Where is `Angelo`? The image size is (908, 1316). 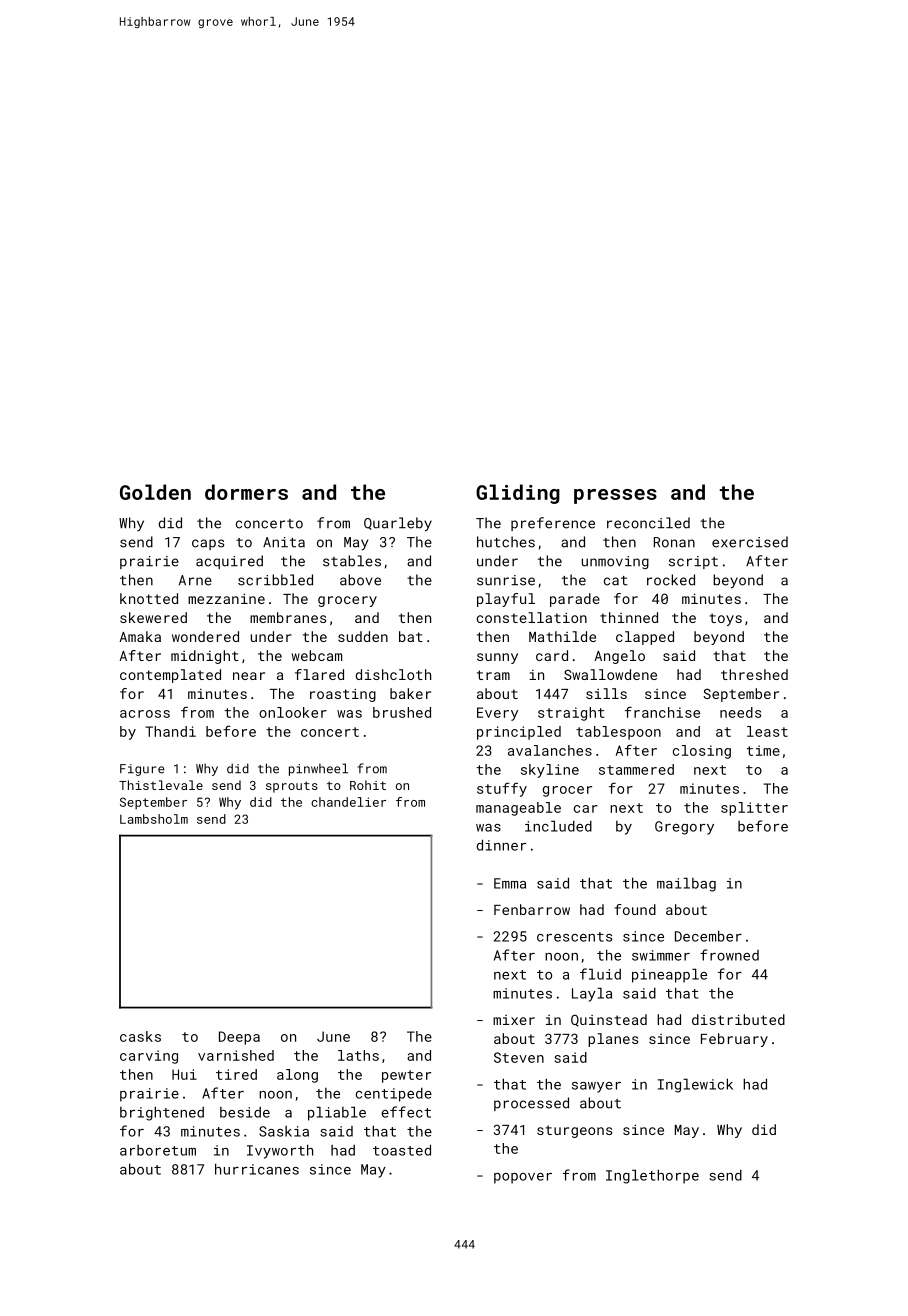
Angelo is located at coordinates (619, 657).
